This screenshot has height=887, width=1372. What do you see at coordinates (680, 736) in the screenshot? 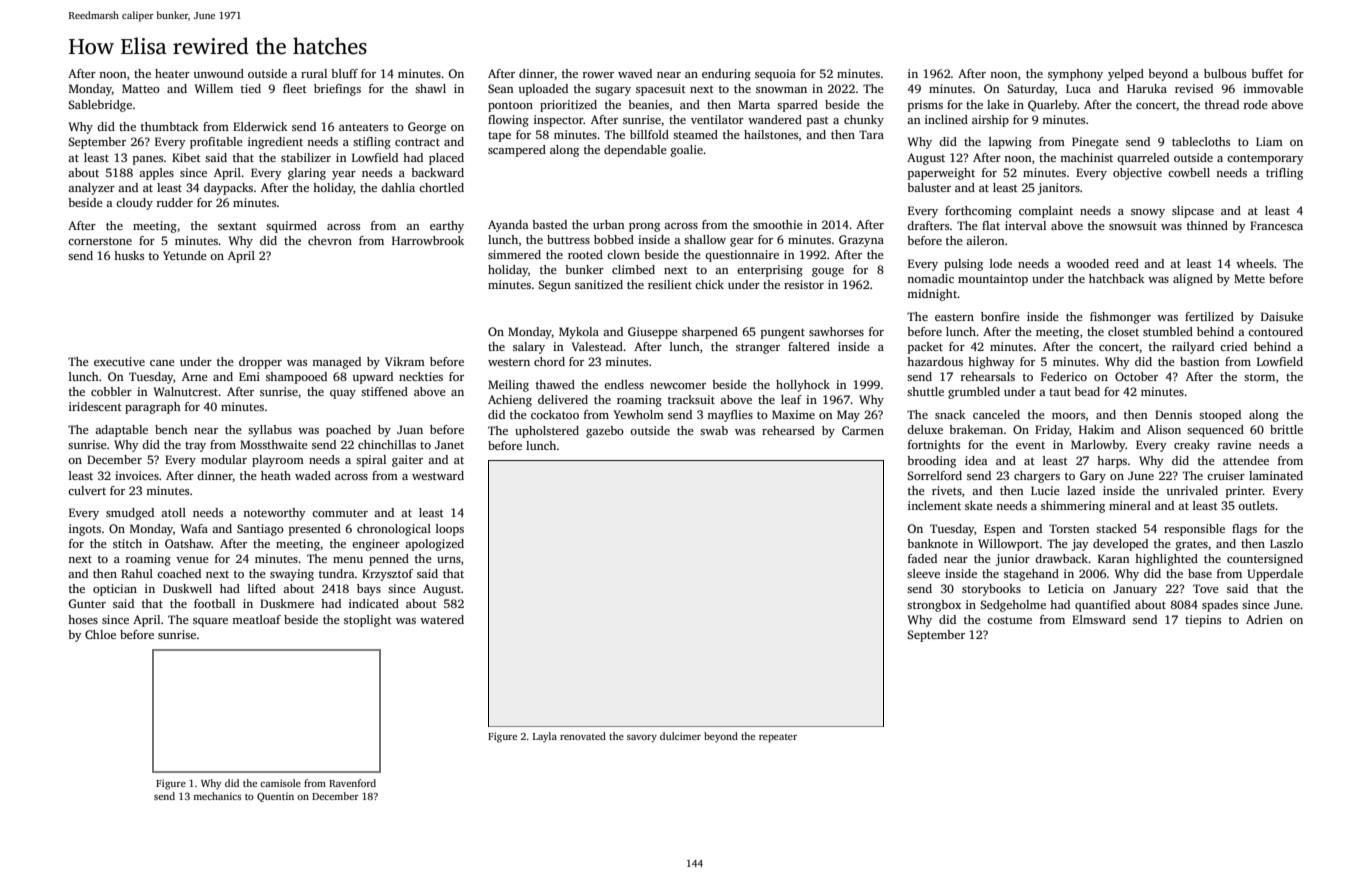
I see `dulcimer` at bounding box center [680, 736].
